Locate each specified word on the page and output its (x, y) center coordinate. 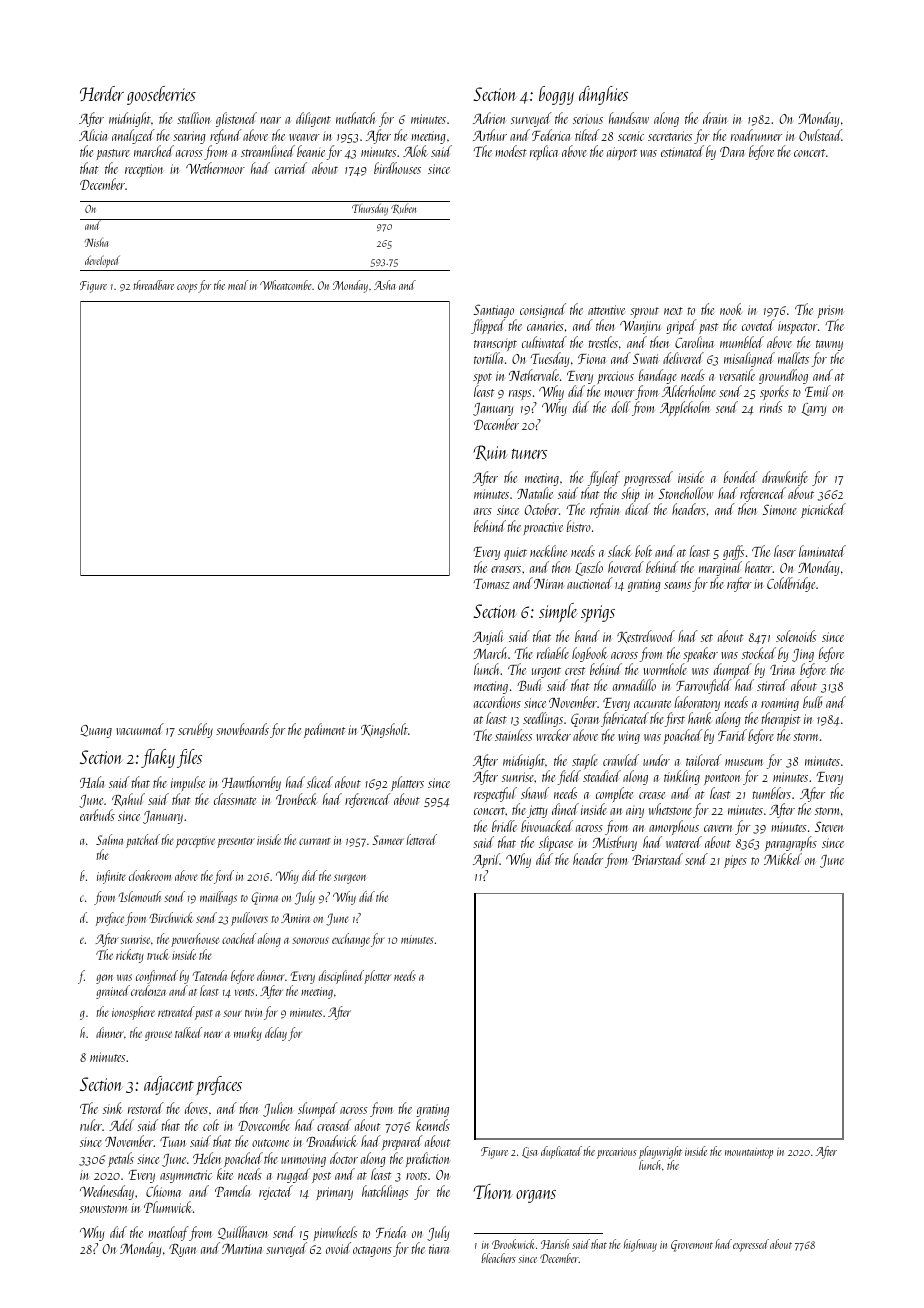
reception (144, 170)
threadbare (153, 285)
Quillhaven (243, 1233)
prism (830, 311)
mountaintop (749, 1153)
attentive (606, 310)
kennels (433, 1125)
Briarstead (657, 859)
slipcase (556, 843)
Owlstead (820, 135)
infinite (111, 877)
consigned (543, 310)
